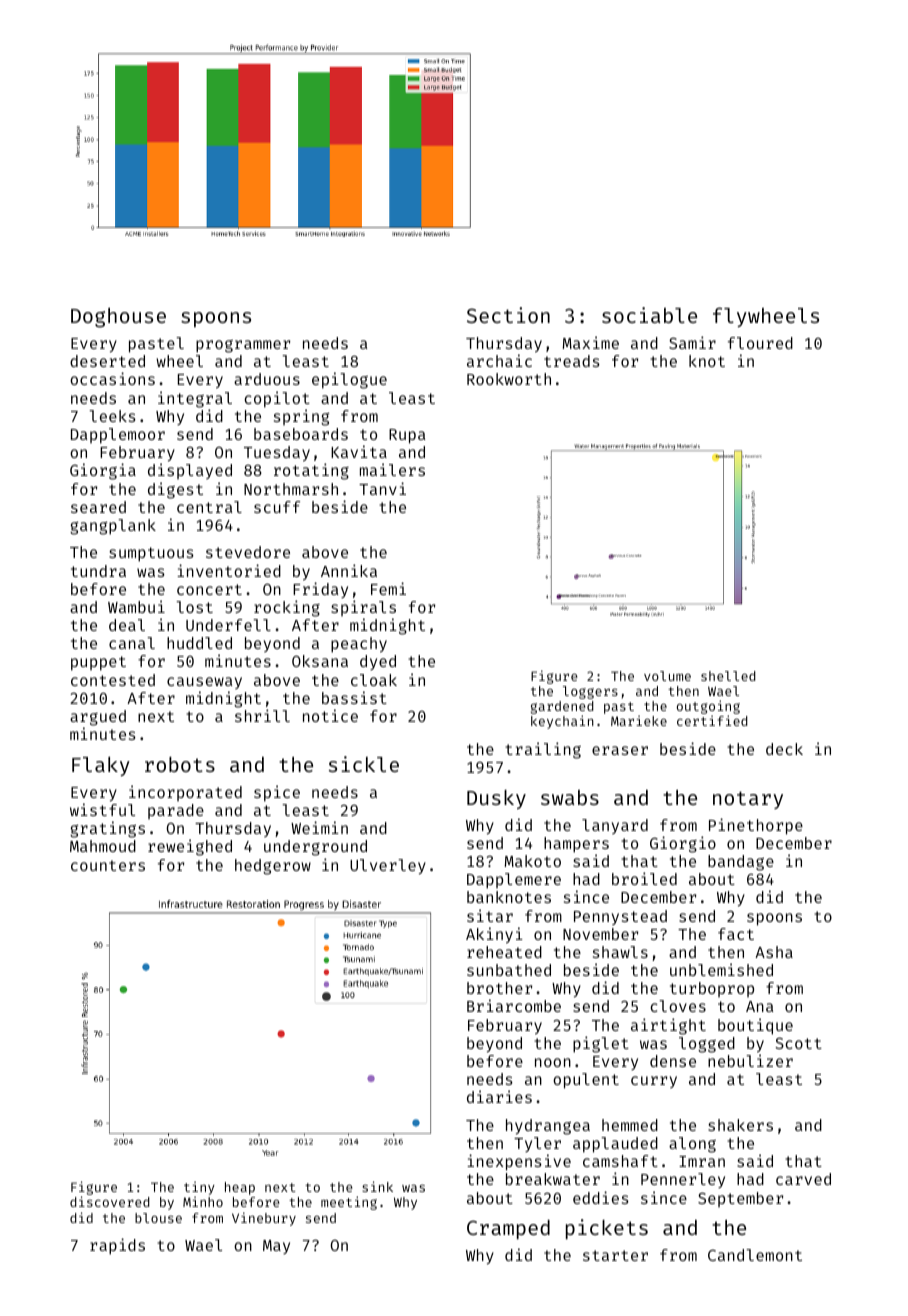 This image has width=908, height=1316. I want to click on Samir, so click(692, 342).
